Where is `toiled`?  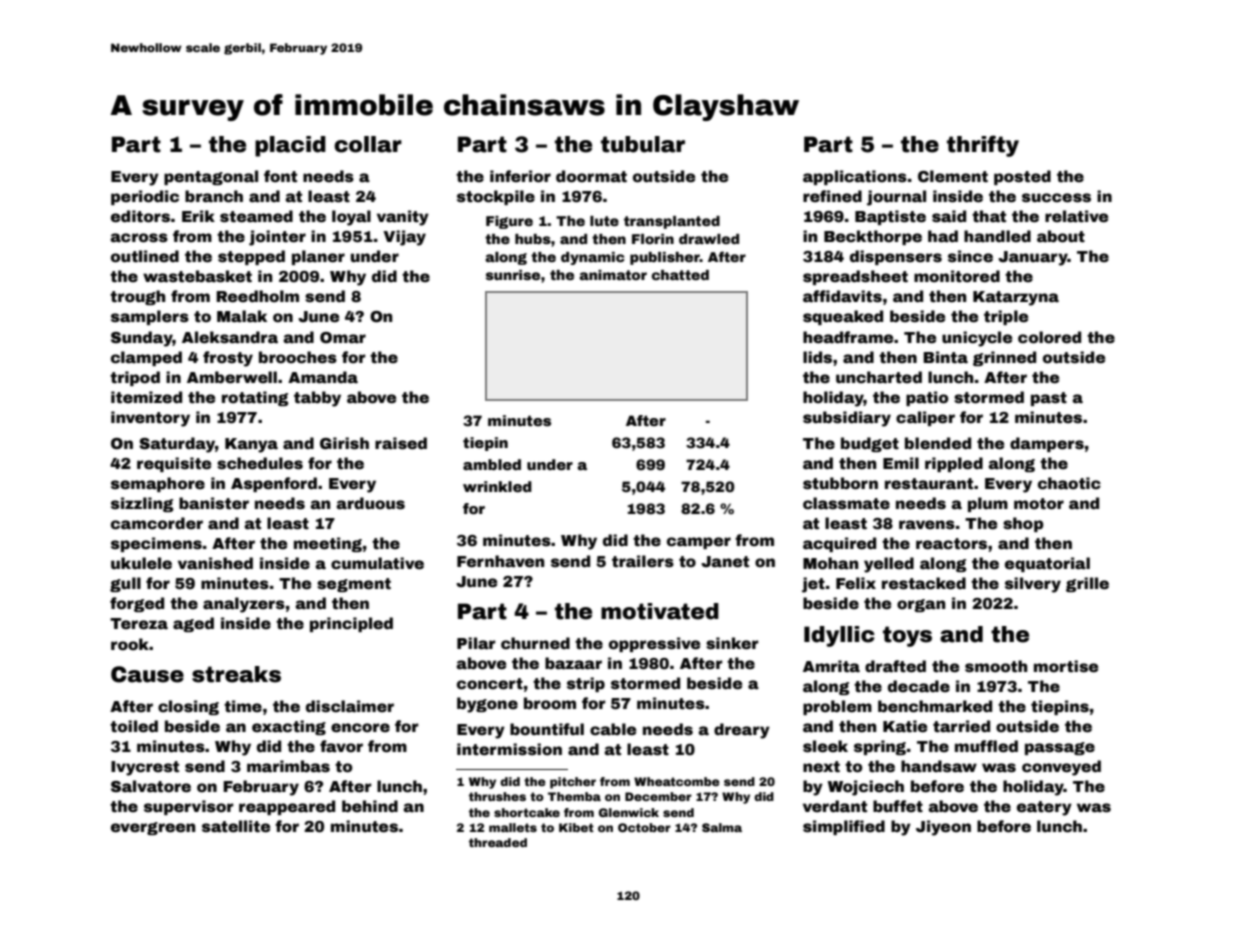 toiled is located at coordinates (134, 726).
